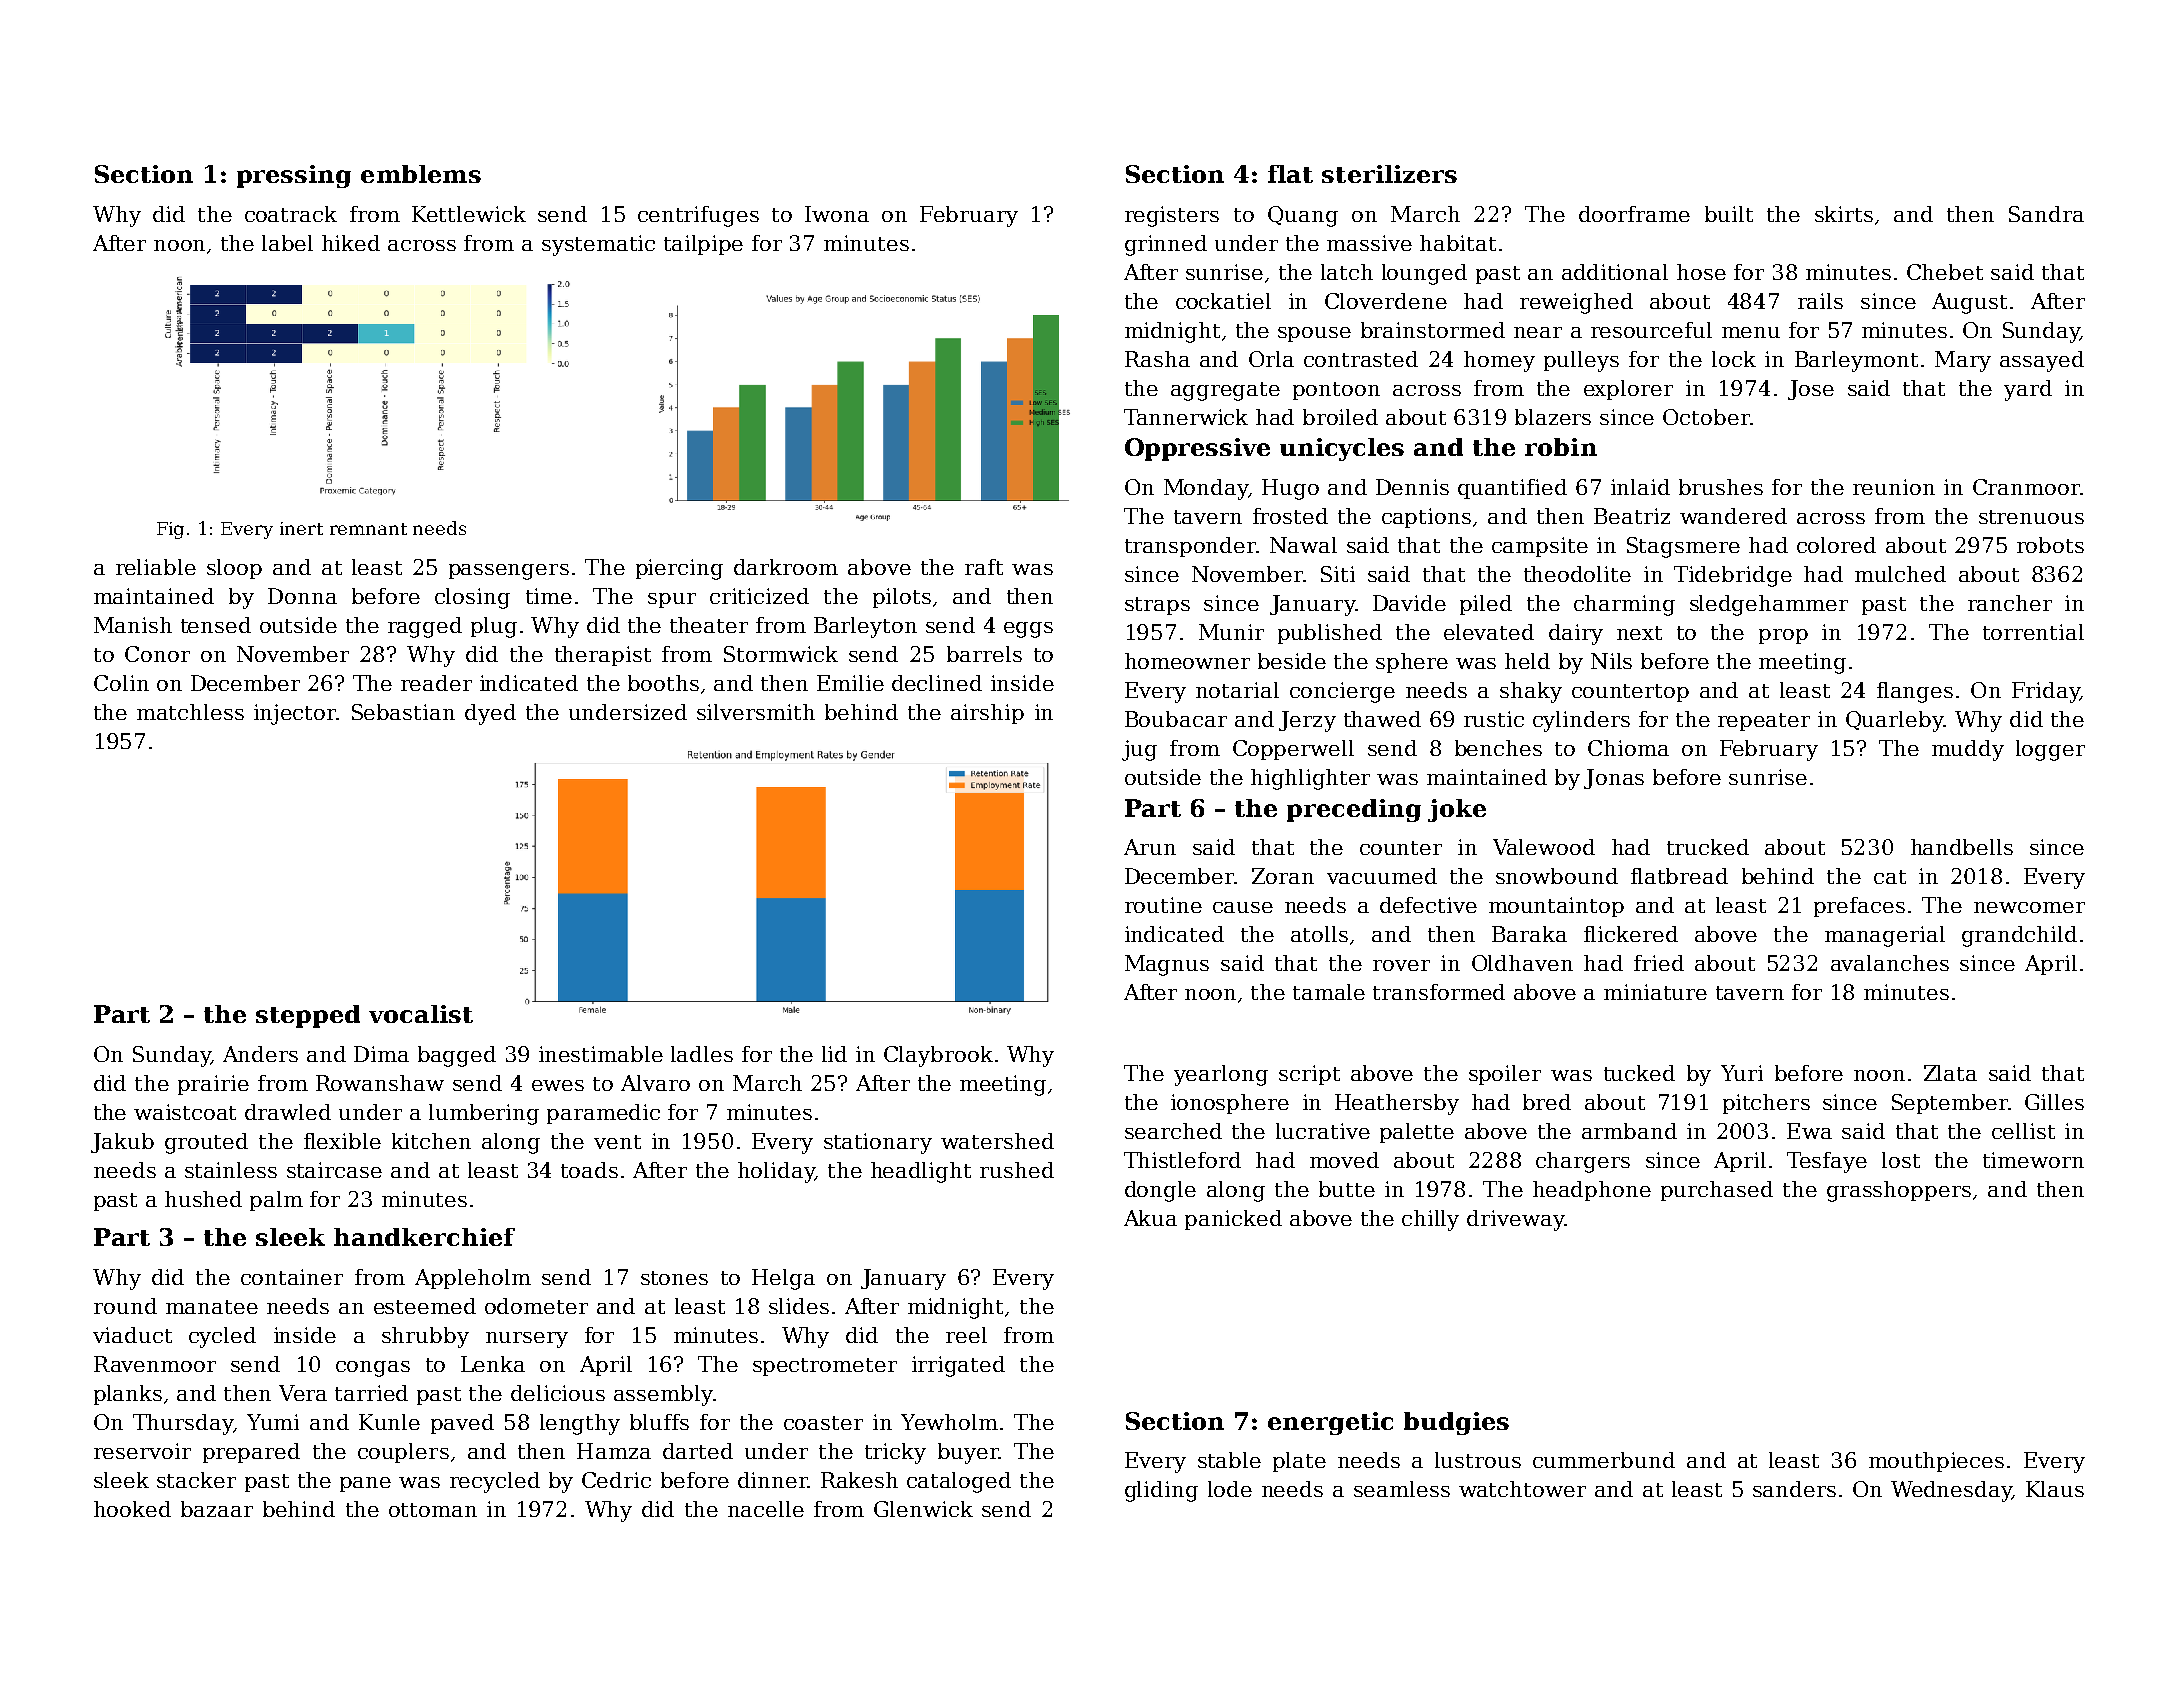  What do you see at coordinates (1950, 1073) in the page?
I see `Zlata` at bounding box center [1950, 1073].
